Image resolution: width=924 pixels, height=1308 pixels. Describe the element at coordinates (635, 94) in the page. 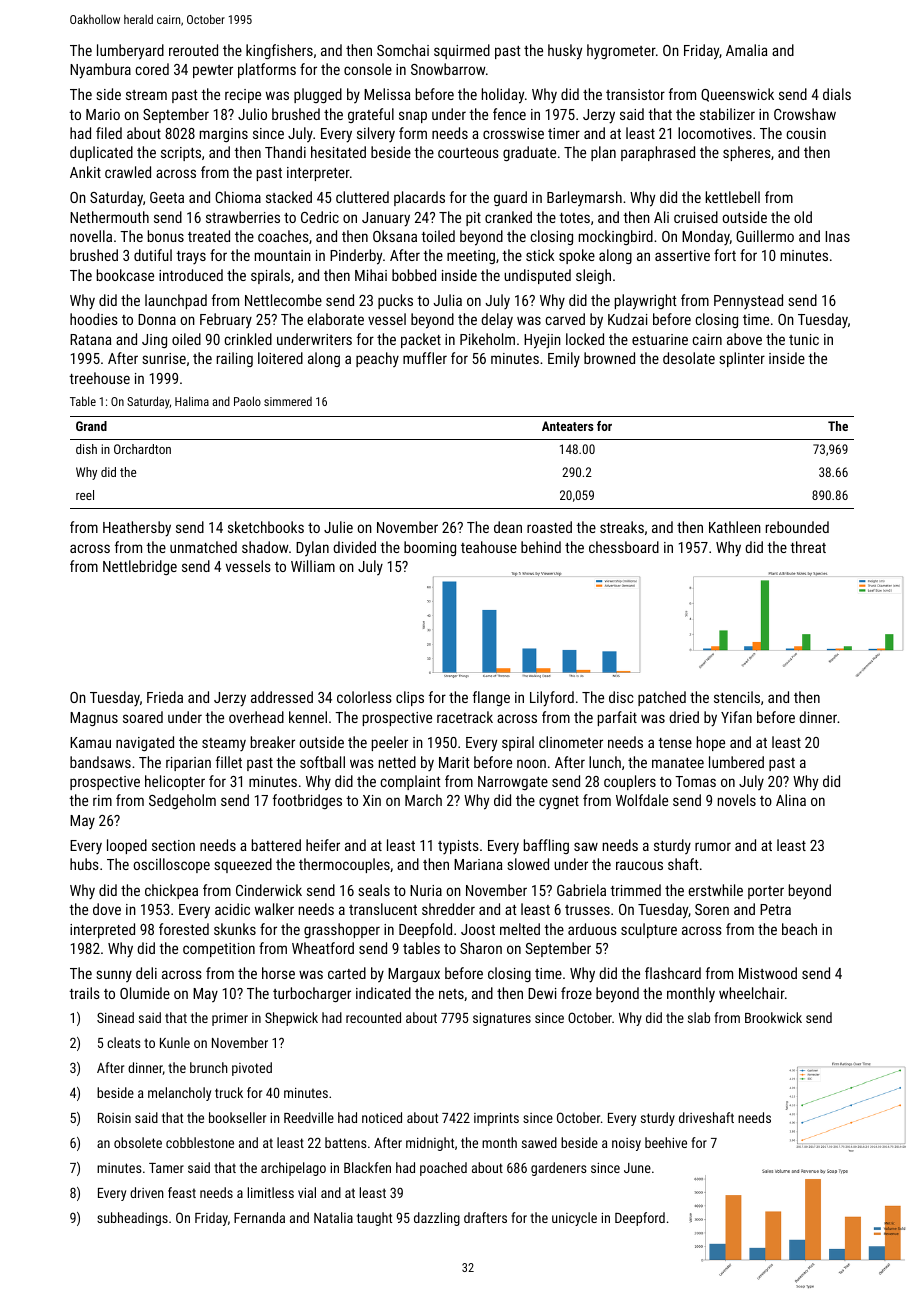

I see `transistor` at that location.
